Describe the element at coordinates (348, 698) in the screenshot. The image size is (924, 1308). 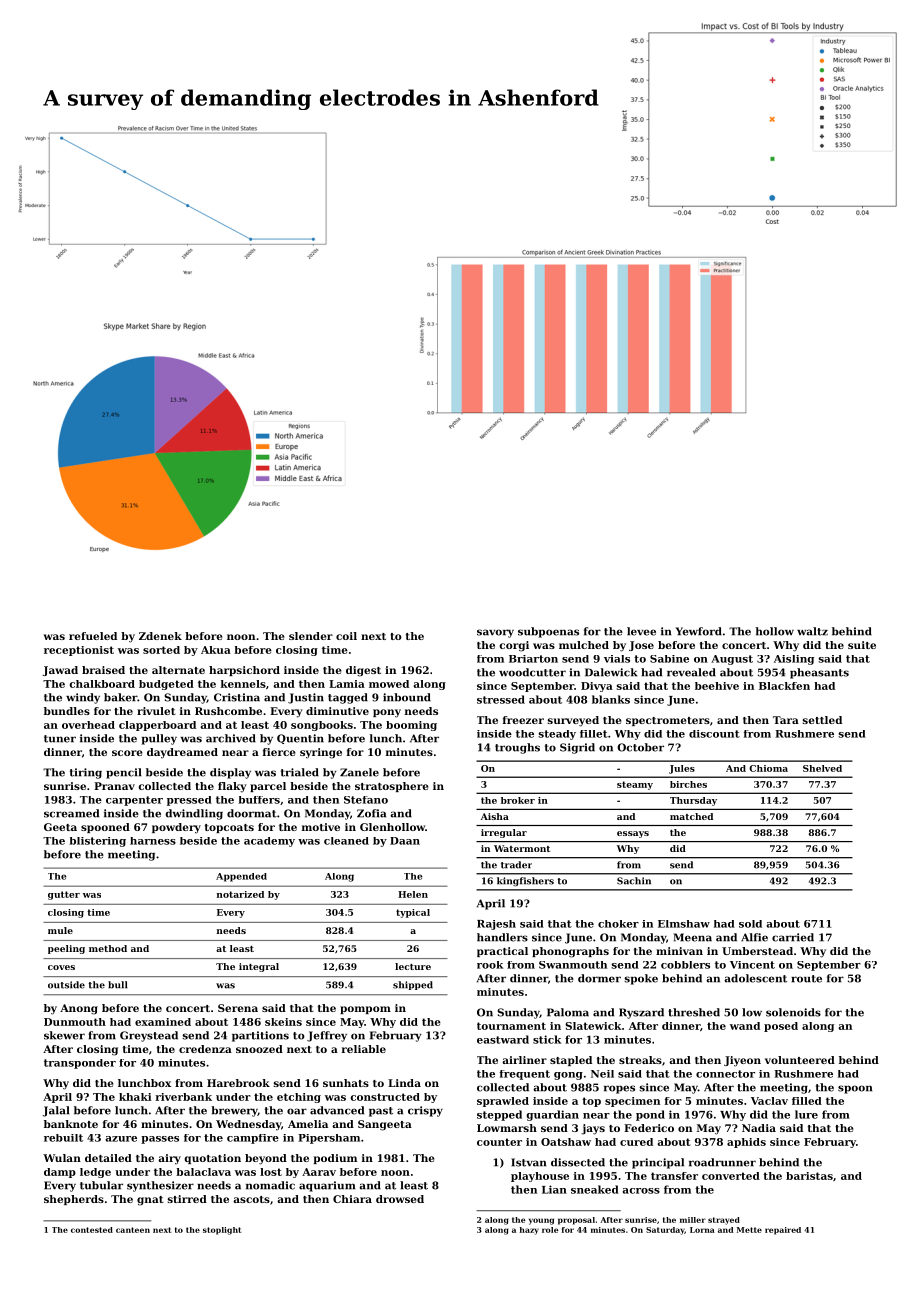
I see `tagged` at that location.
